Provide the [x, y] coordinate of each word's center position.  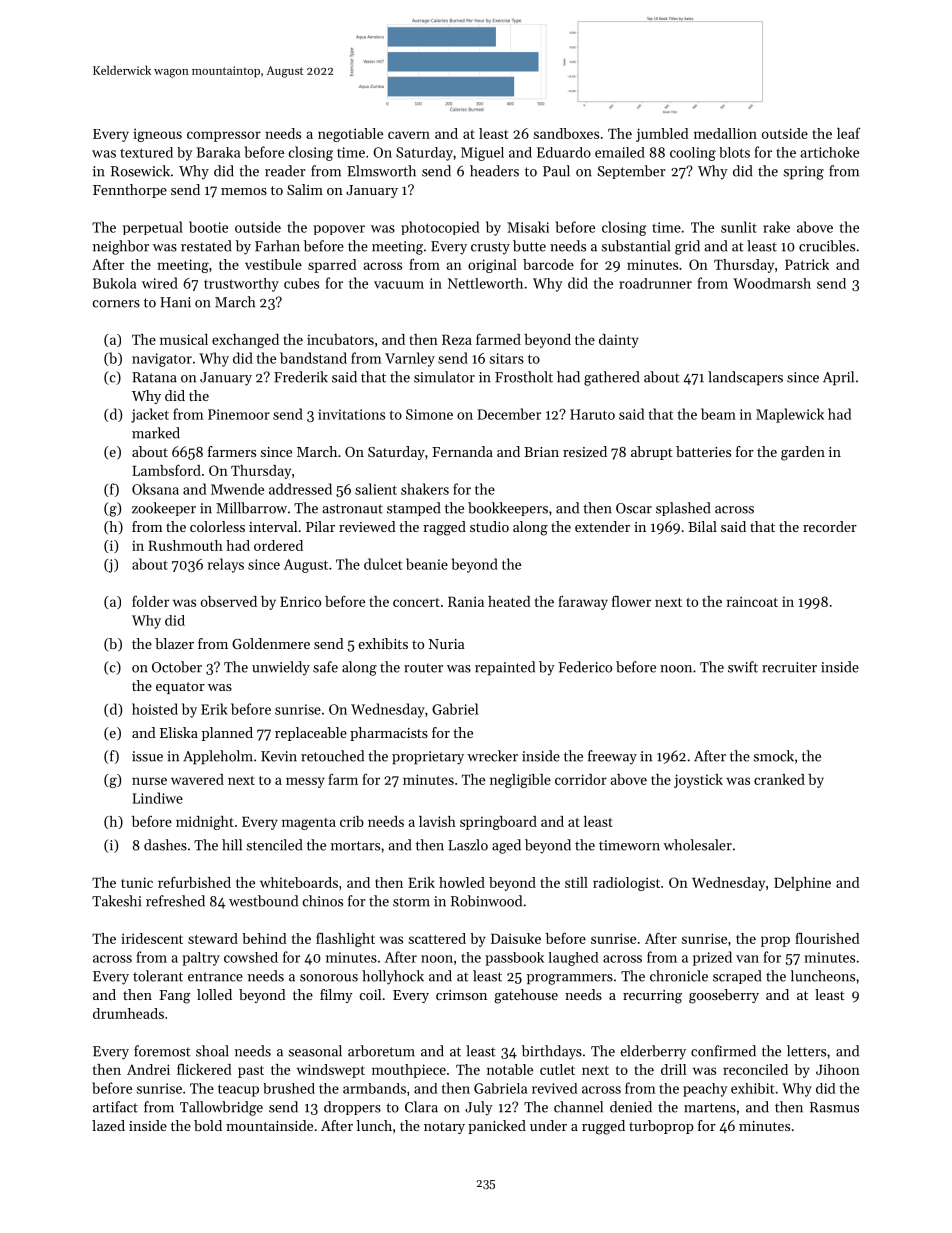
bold [208, 1125]
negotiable [350, 135]
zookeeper [164, 509]
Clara [421, 1107]
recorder [830, 526]
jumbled [662, 135]
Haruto [592, 414]
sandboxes [566, 133]
